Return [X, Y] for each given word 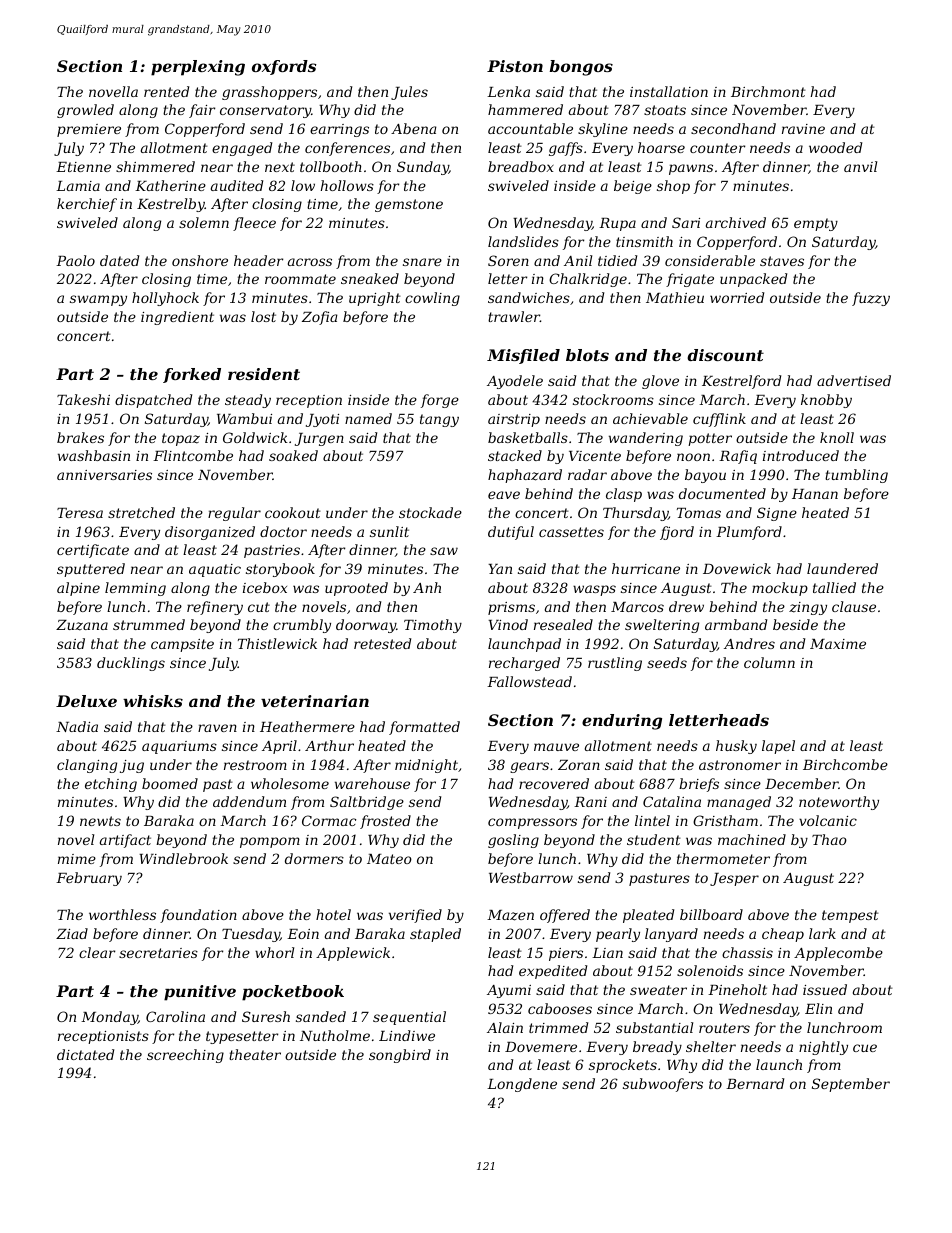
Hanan [815, 494]
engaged [242, 149]
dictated [85, 1054]
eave [504, 495]
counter [717, 148]
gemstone [409, 205]
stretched [141, 512]
